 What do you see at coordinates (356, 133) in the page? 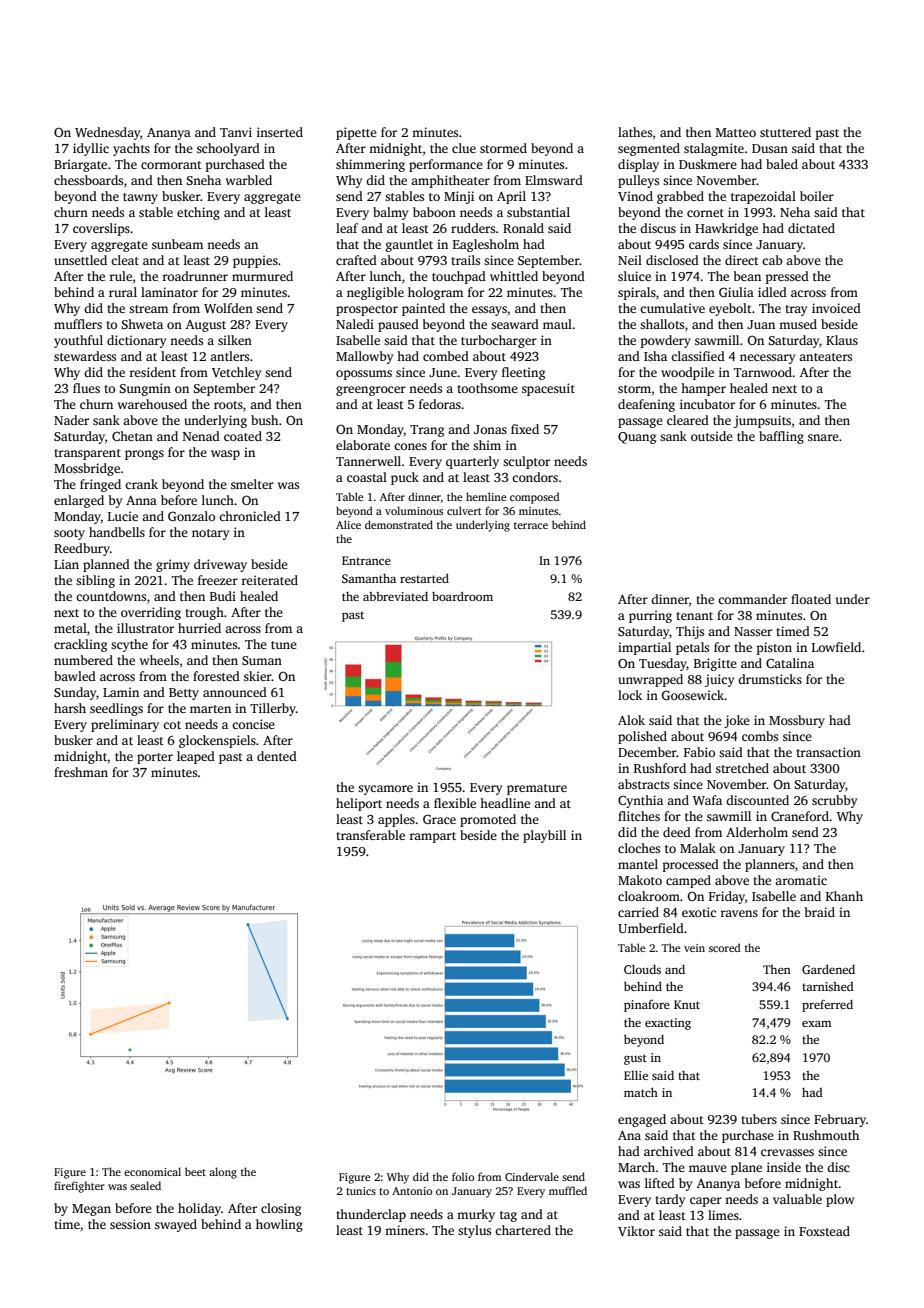
I see `pipette` at bounding box center [356, 133].
